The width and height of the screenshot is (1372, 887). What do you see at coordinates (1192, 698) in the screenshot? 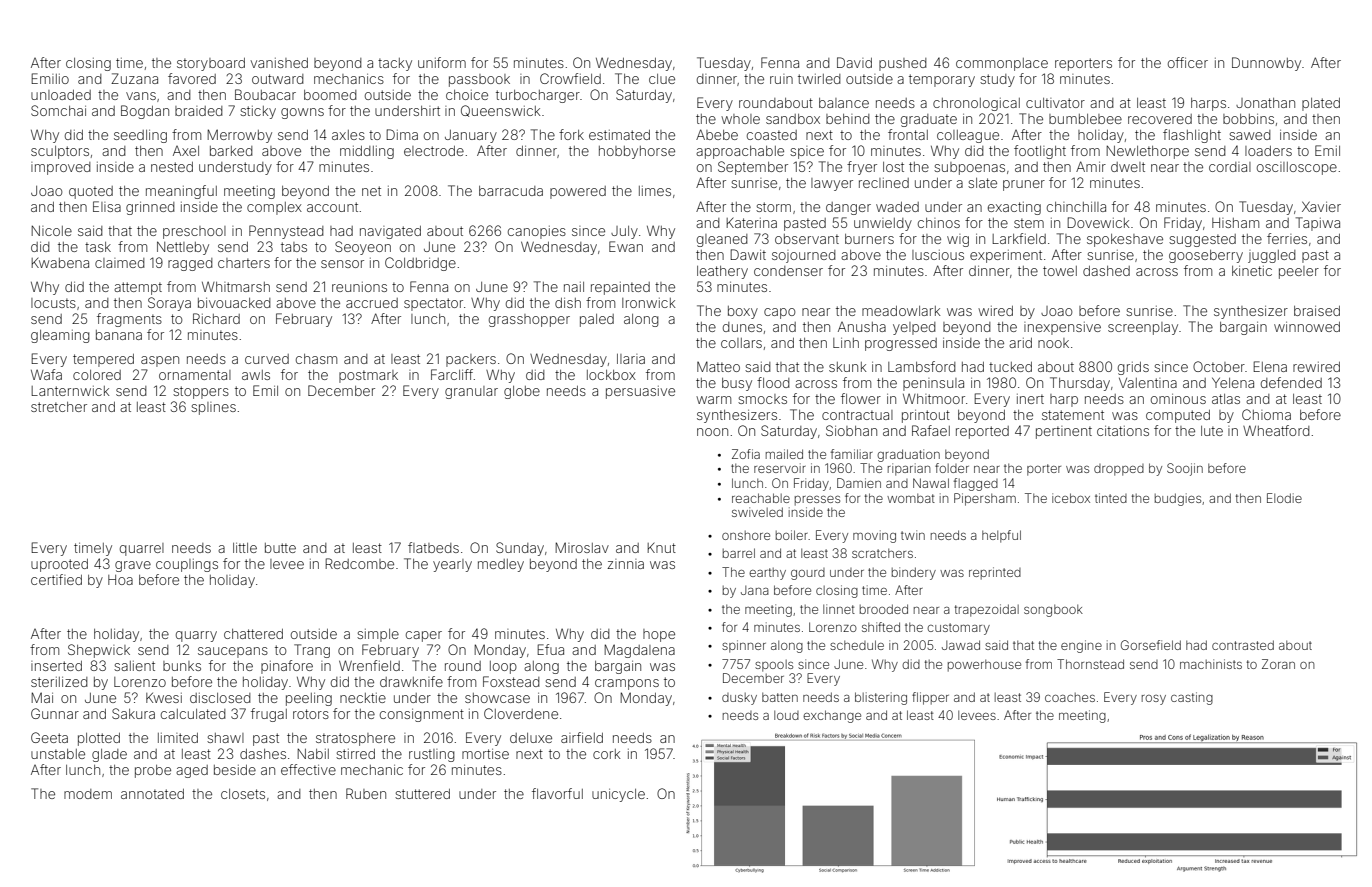
I see `casting` at bounding box center [1192, 698].
